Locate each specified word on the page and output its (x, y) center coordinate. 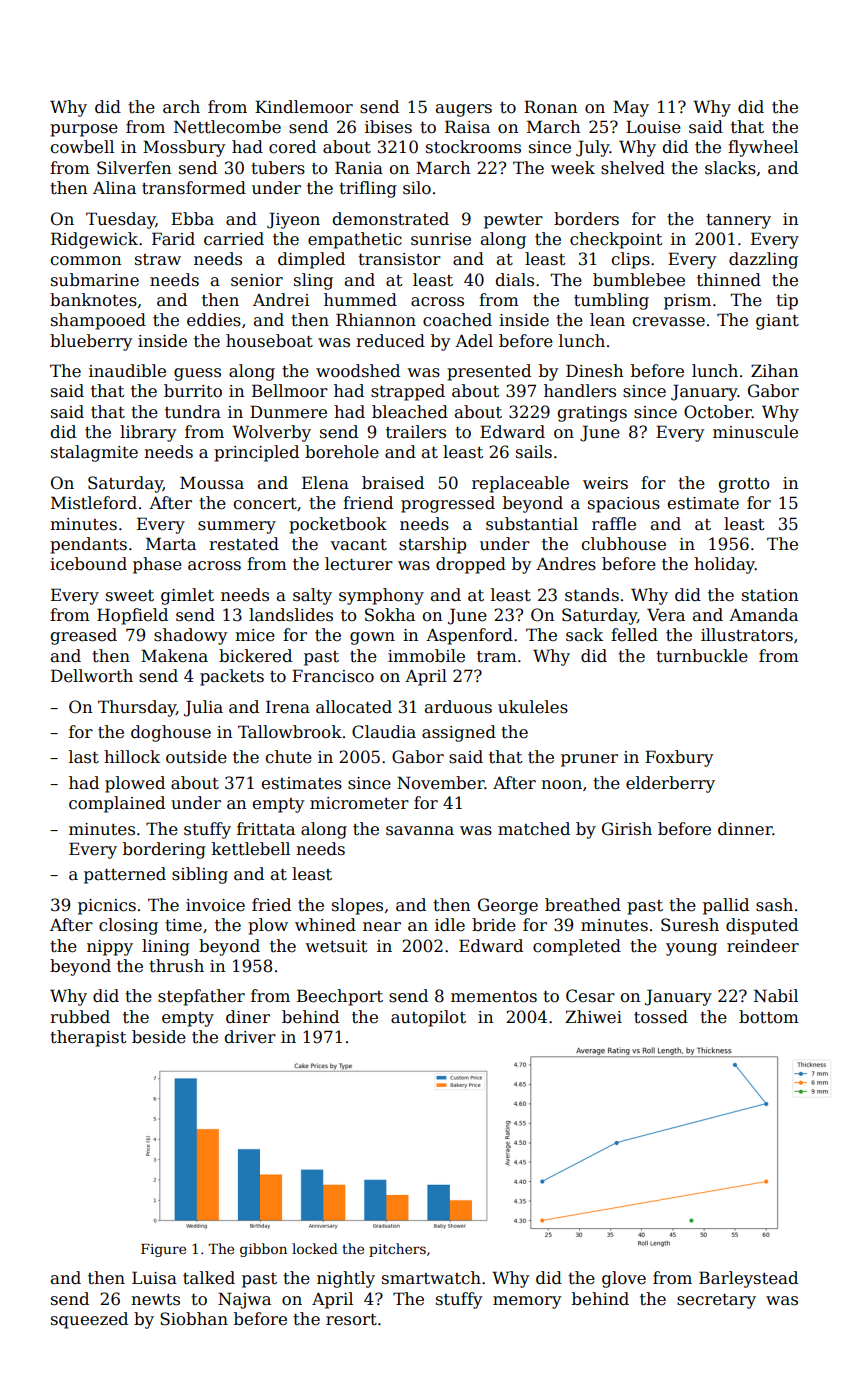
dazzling (763, 260)
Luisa (154, 1278)
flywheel (763, 148)
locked (315, 1248)
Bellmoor (290, 391)
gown (372, 638)
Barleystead (748, 1279)
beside (159, 1037)
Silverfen (134, 168)
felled (634, 635)
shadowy (190, 636)
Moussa (212, 483)
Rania (359, 167)
